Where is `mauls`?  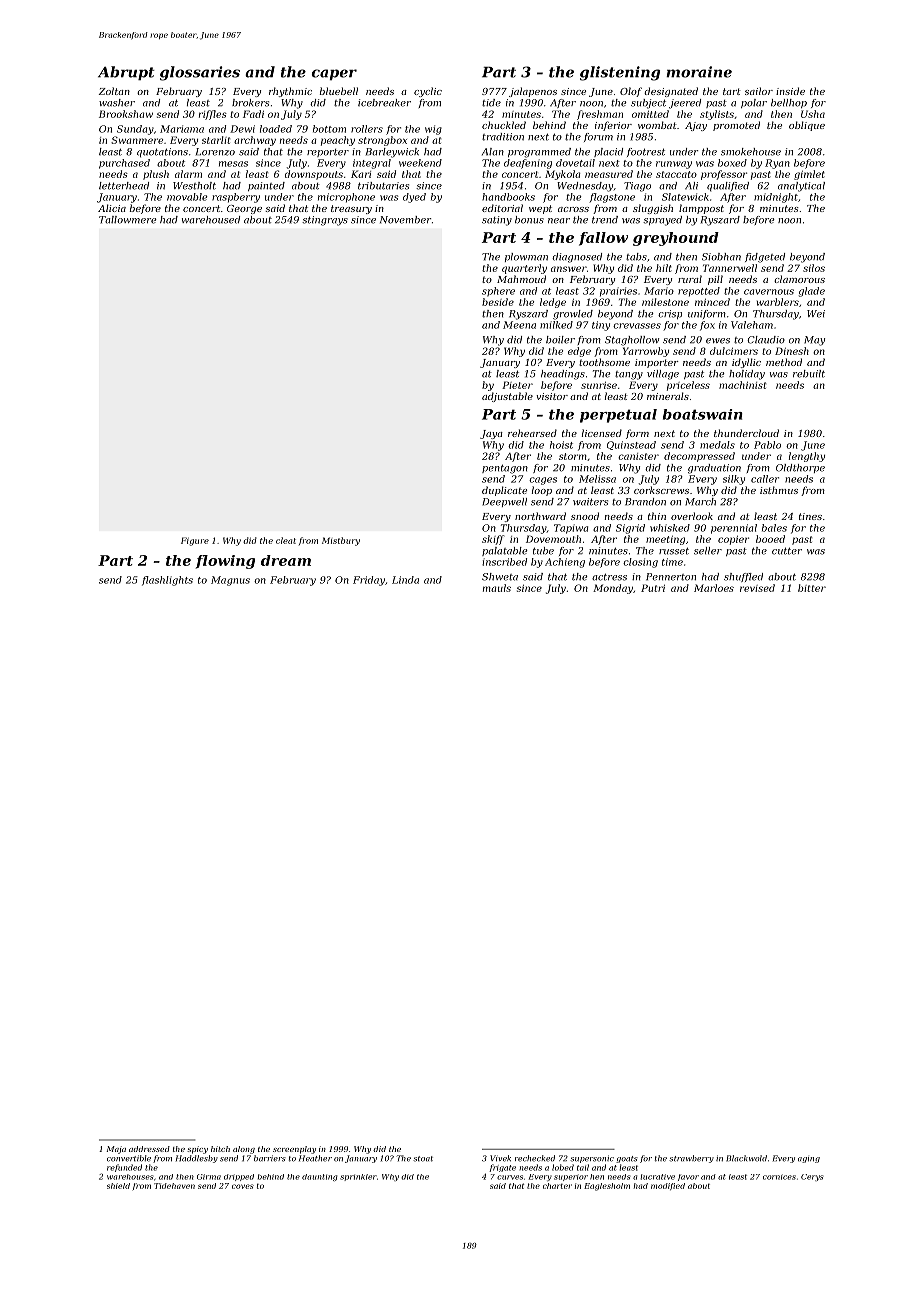
mauls is located at coordinates (497, 588).
